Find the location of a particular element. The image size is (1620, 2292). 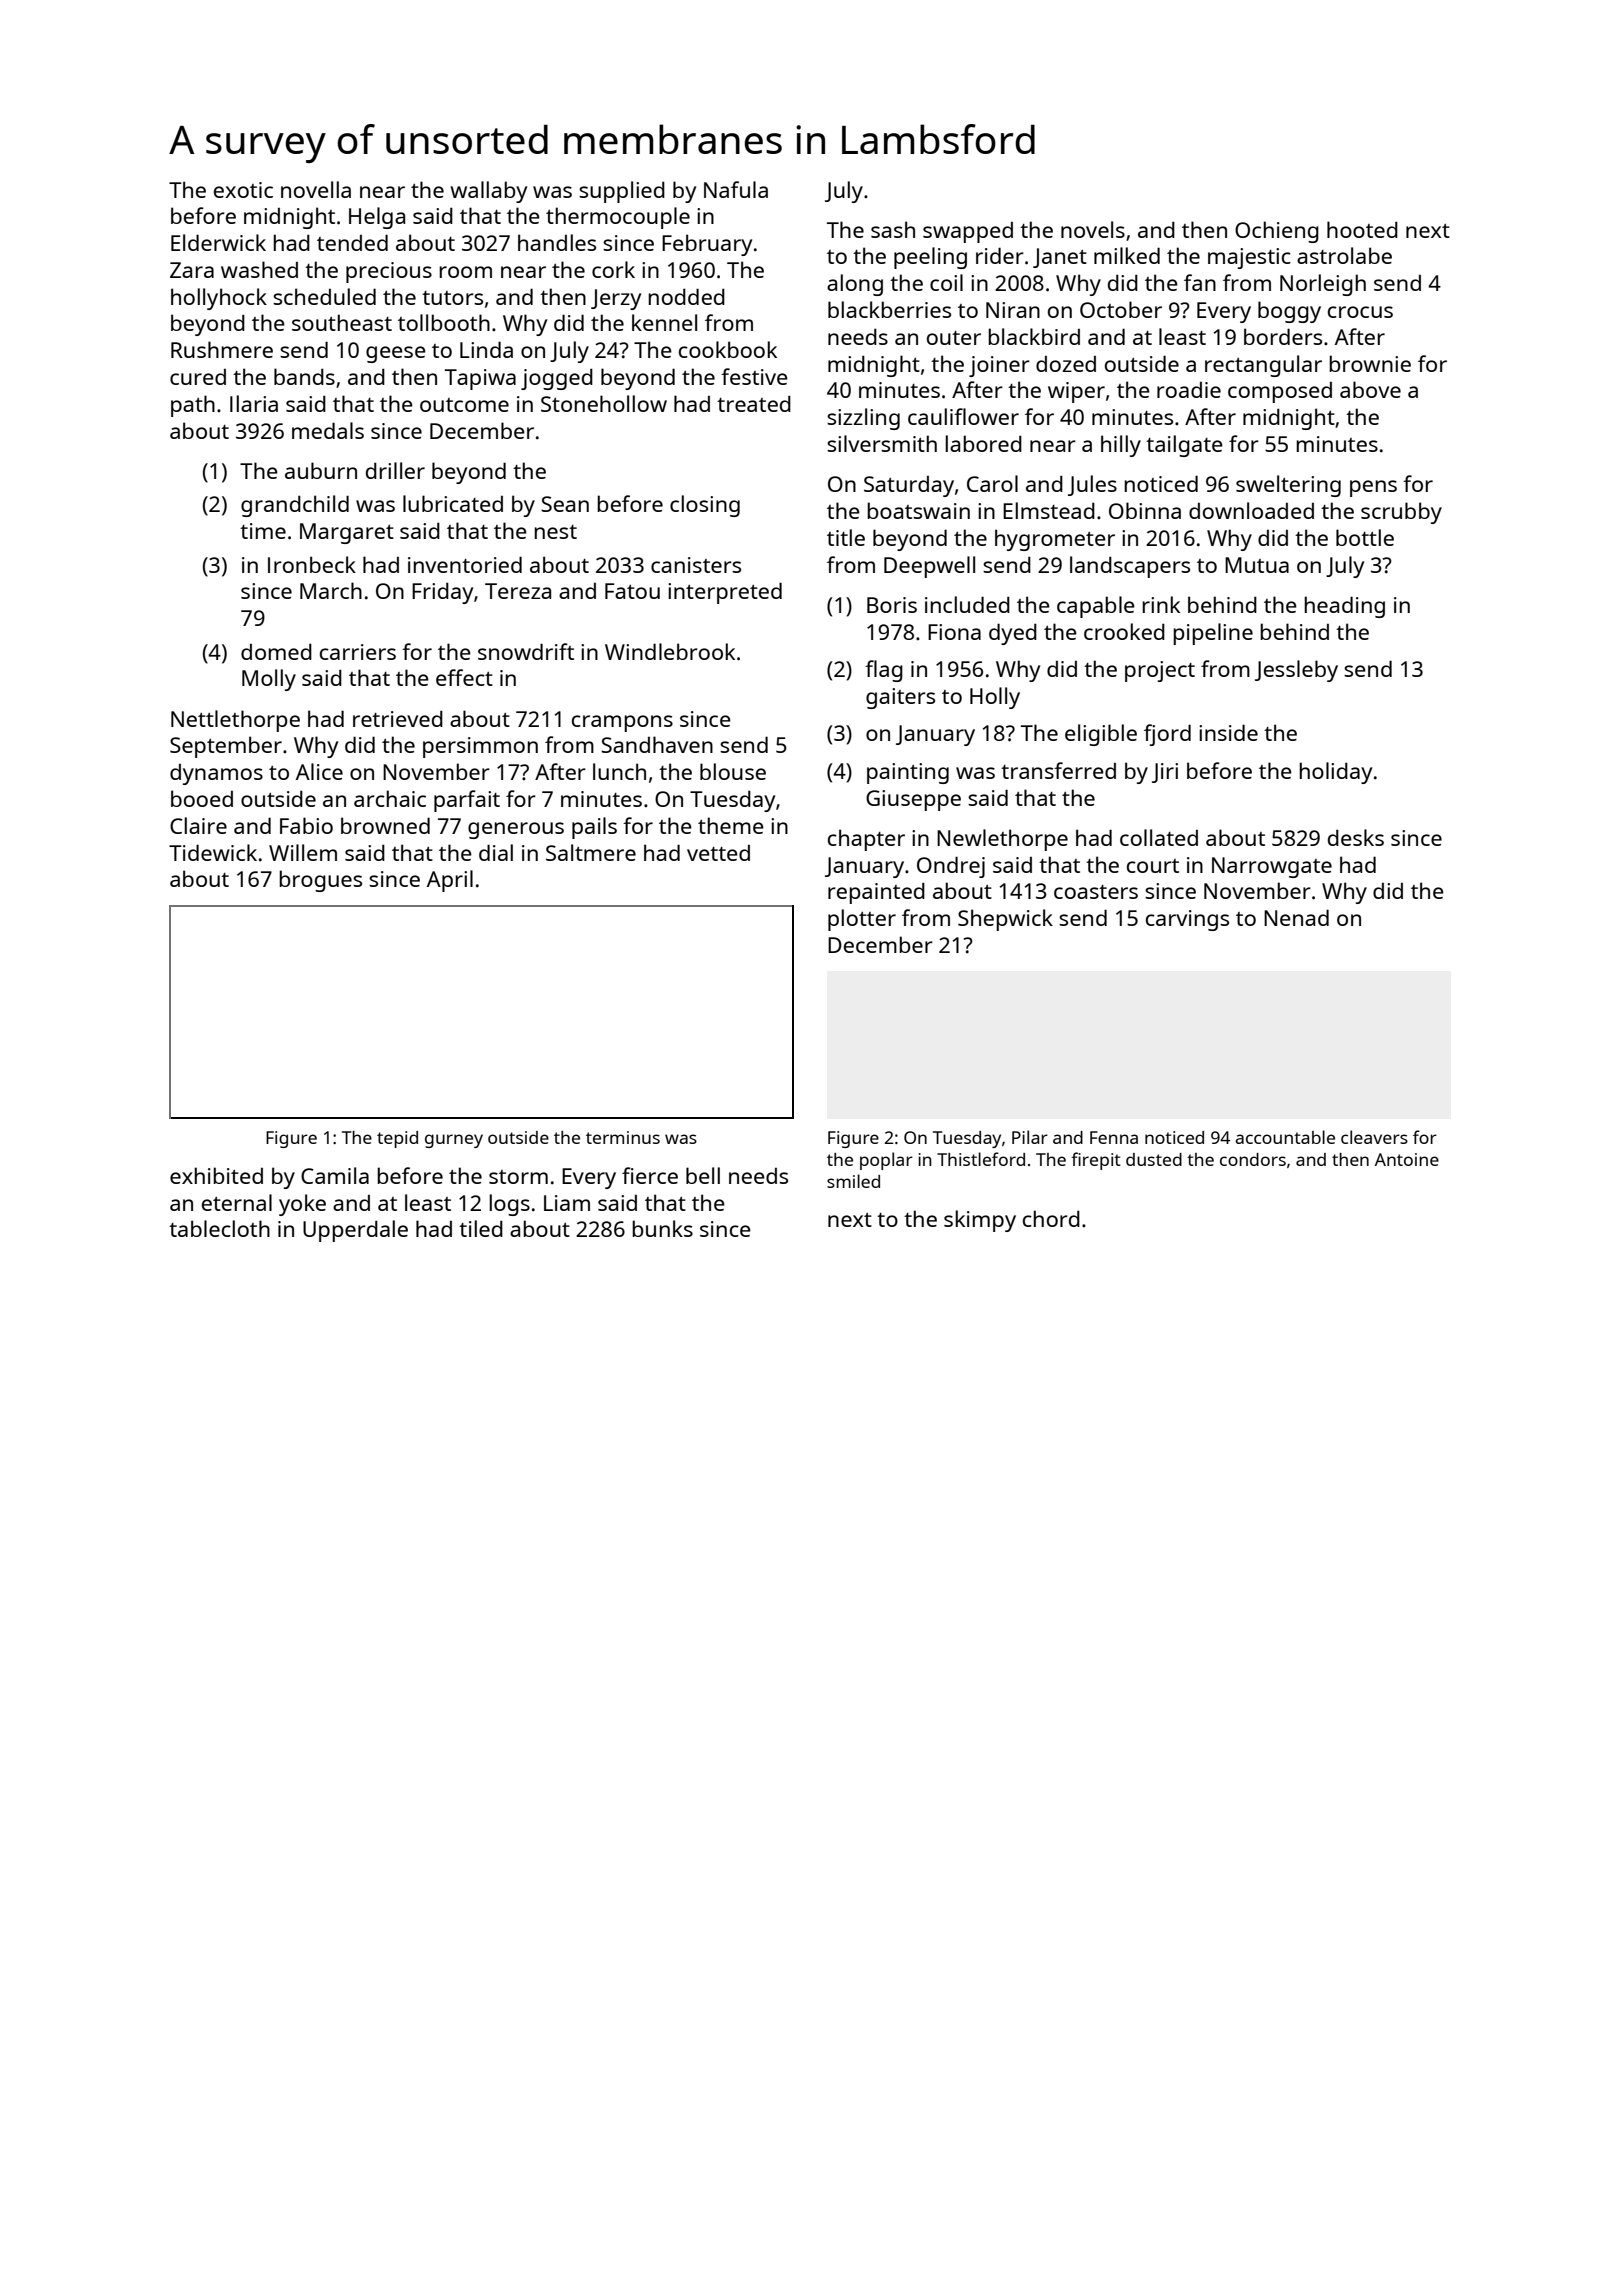

Friday is located at coordinates (442, 593).
